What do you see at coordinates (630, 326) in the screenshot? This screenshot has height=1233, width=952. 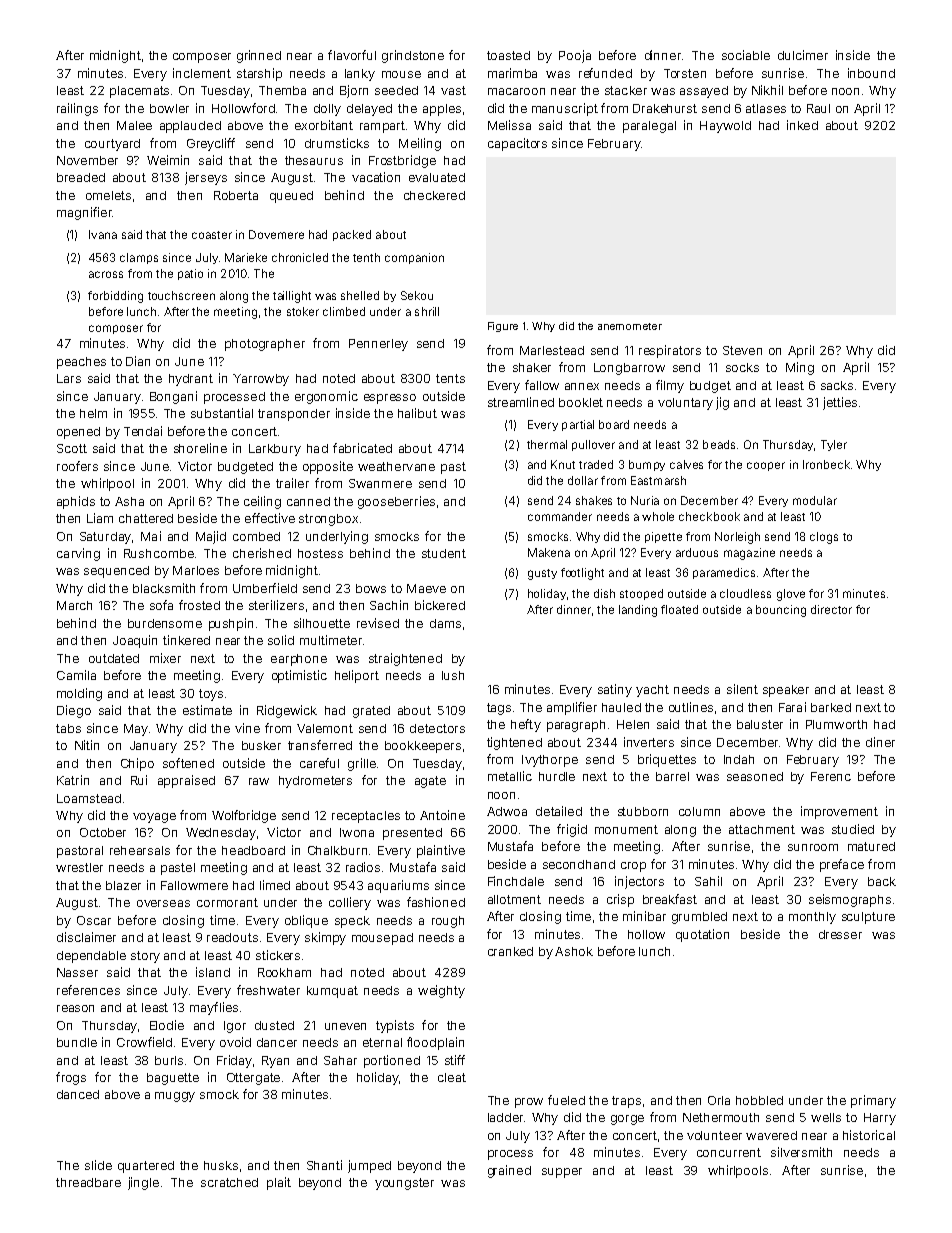 I see `anemometer` at bounding box center [630, 326].
